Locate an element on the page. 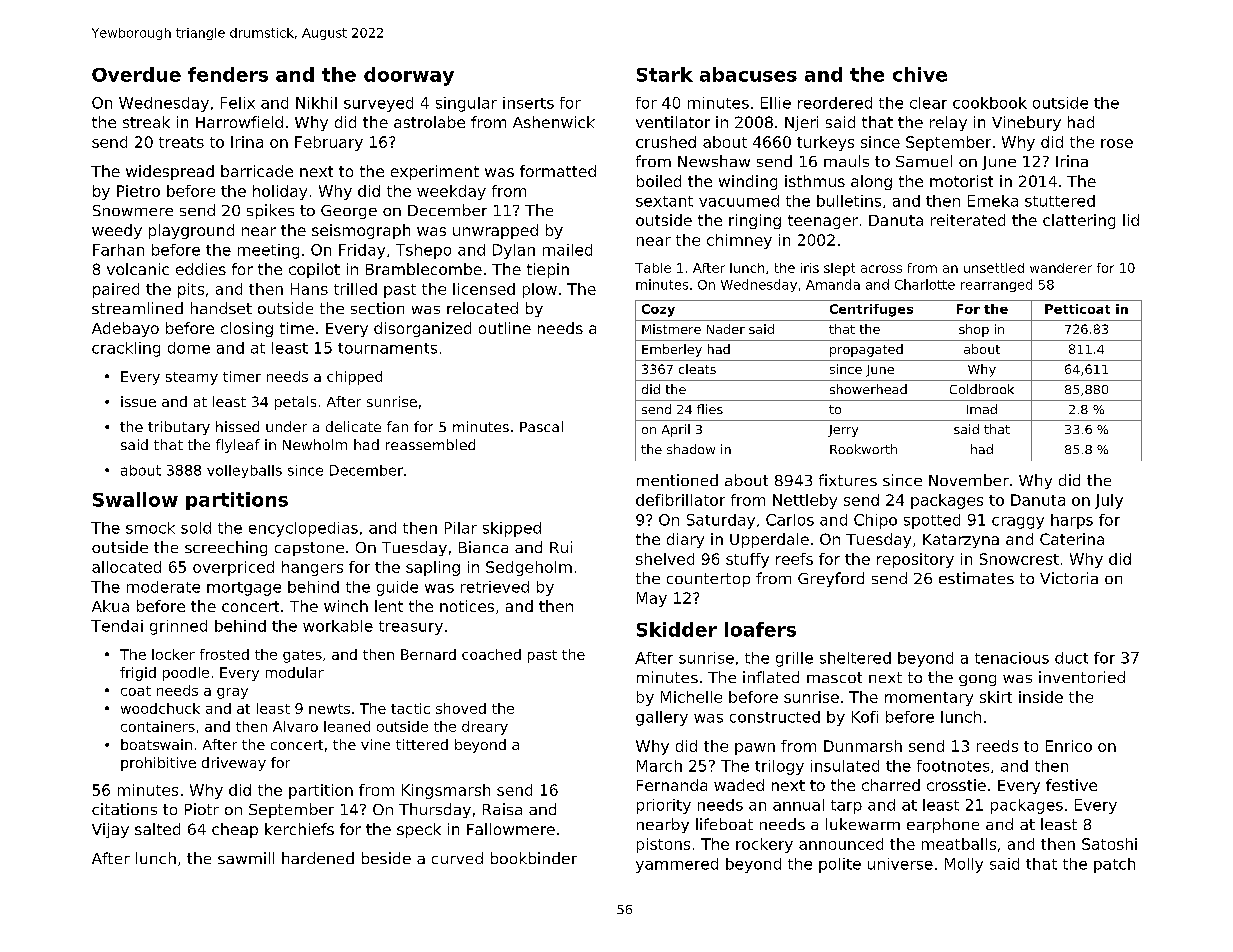 Image resolution: width=1233 pixels, height=952 pixels. inserts is located at coordinates (528, 103).
